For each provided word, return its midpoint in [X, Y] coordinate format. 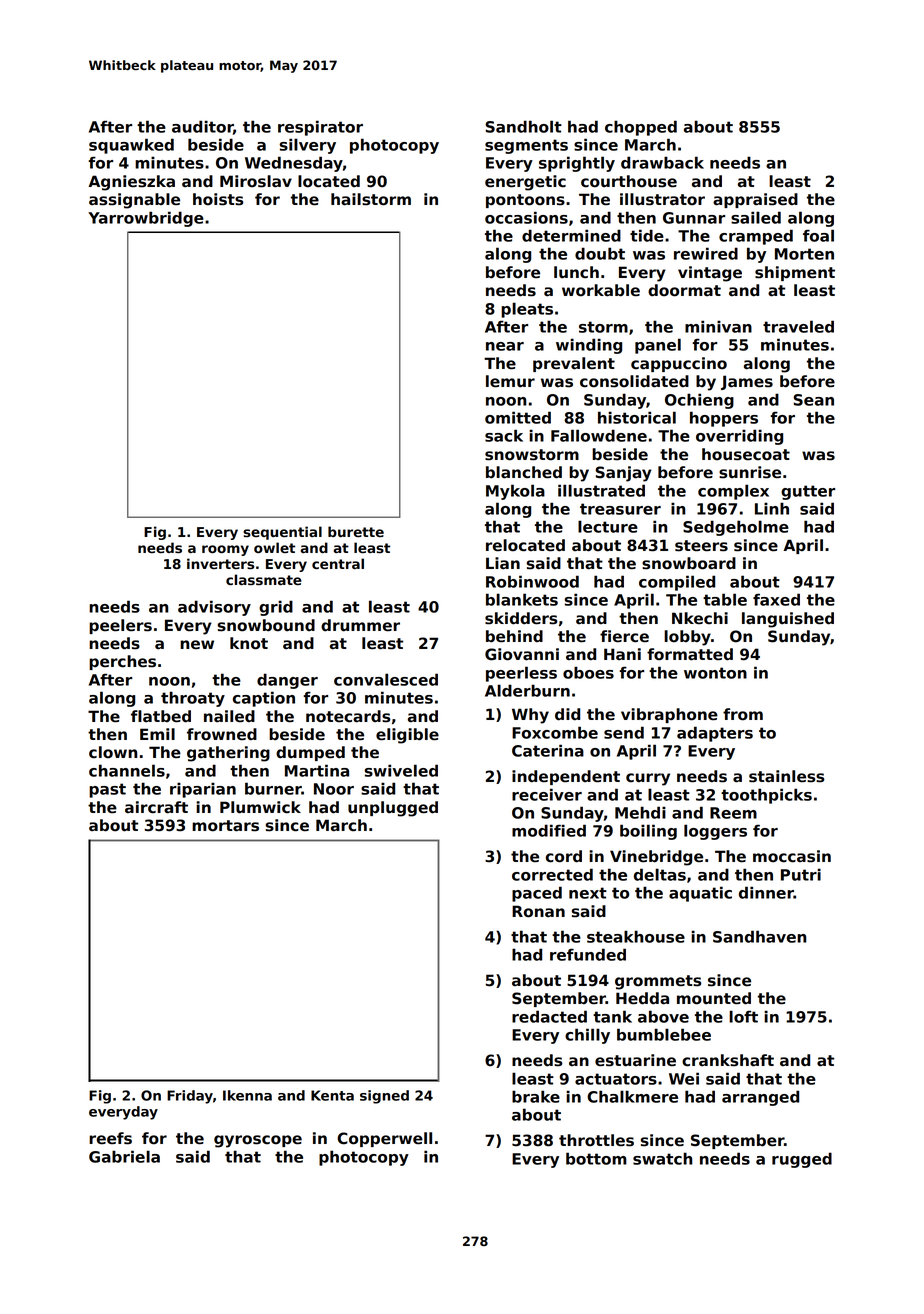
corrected [552, 874]
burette [356, 531]
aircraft [156, 807]
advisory [214, 608]
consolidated [634, 381]
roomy [225, 550]
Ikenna [247, 1095]
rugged [802, 1160]
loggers [715, 832]
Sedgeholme [736, 528]
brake [536, 1096]
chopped [641, 128]
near [505, 346]
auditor [202, 126]
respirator [320, 128]
